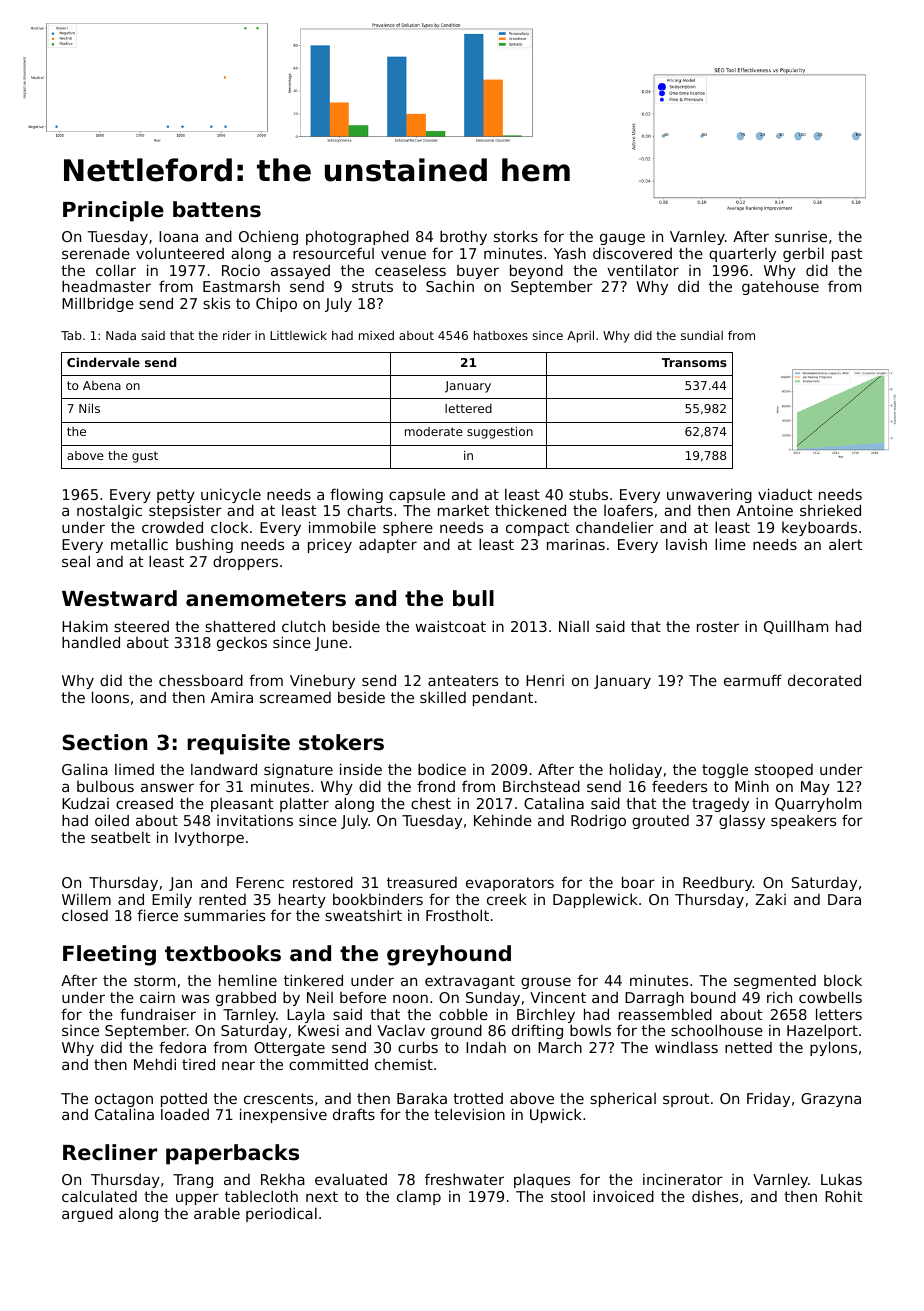  Describe the element at coordinates (796, 627) in the document. I see `Quillham` at that location.
